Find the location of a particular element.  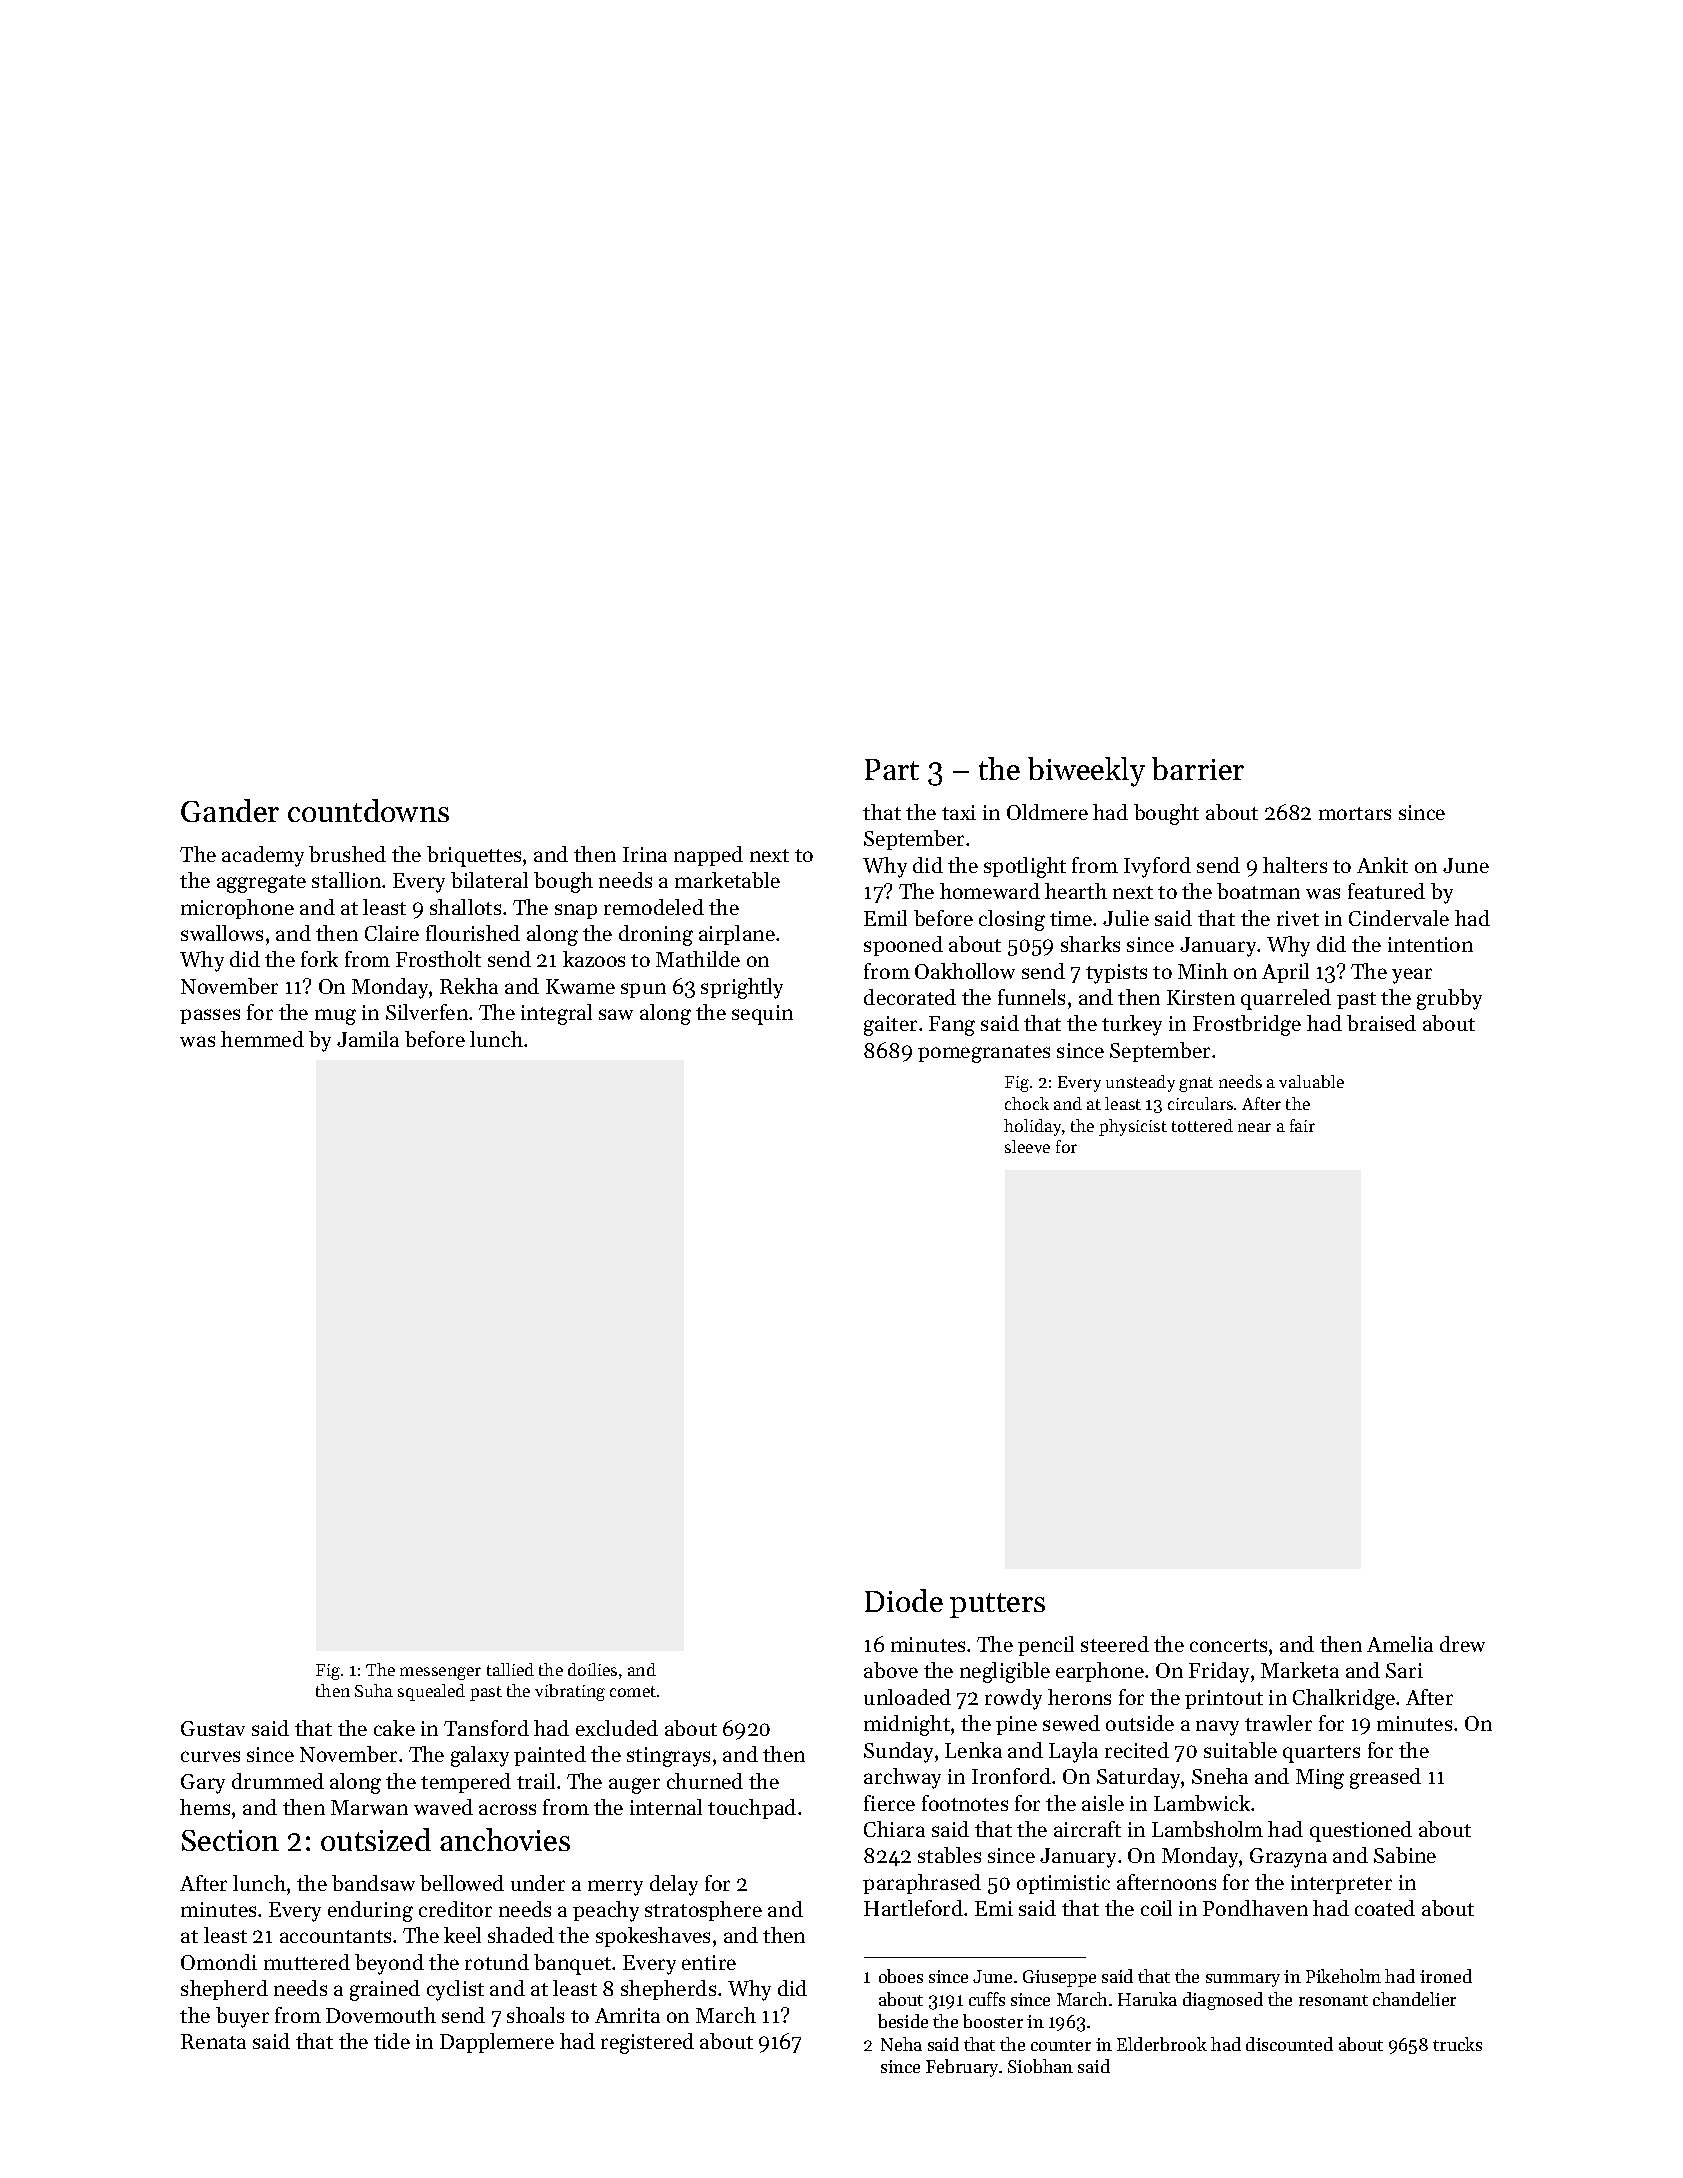

entire is located at coordinates (709, 1962).
